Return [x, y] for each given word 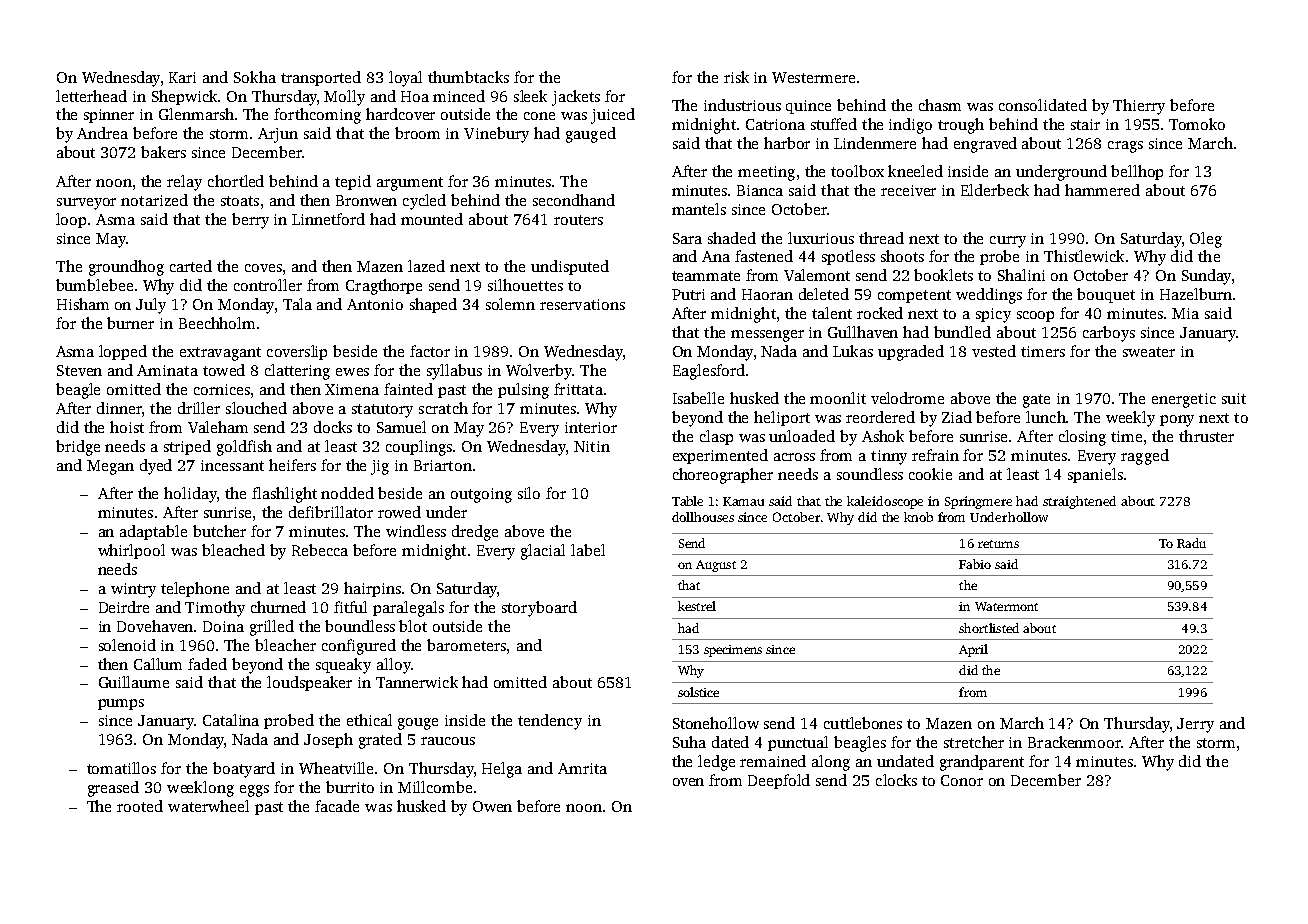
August [716, 566]
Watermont [1006, 606]
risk [736, 77]
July [151, 306]
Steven [79, 370]
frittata [578, 389]
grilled [272, 628]
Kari [182, 77]
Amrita [582, 768]
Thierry [1139, 107]
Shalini [1021, 275]
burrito [350, 787]
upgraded [911, 353]
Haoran [767, 294]
